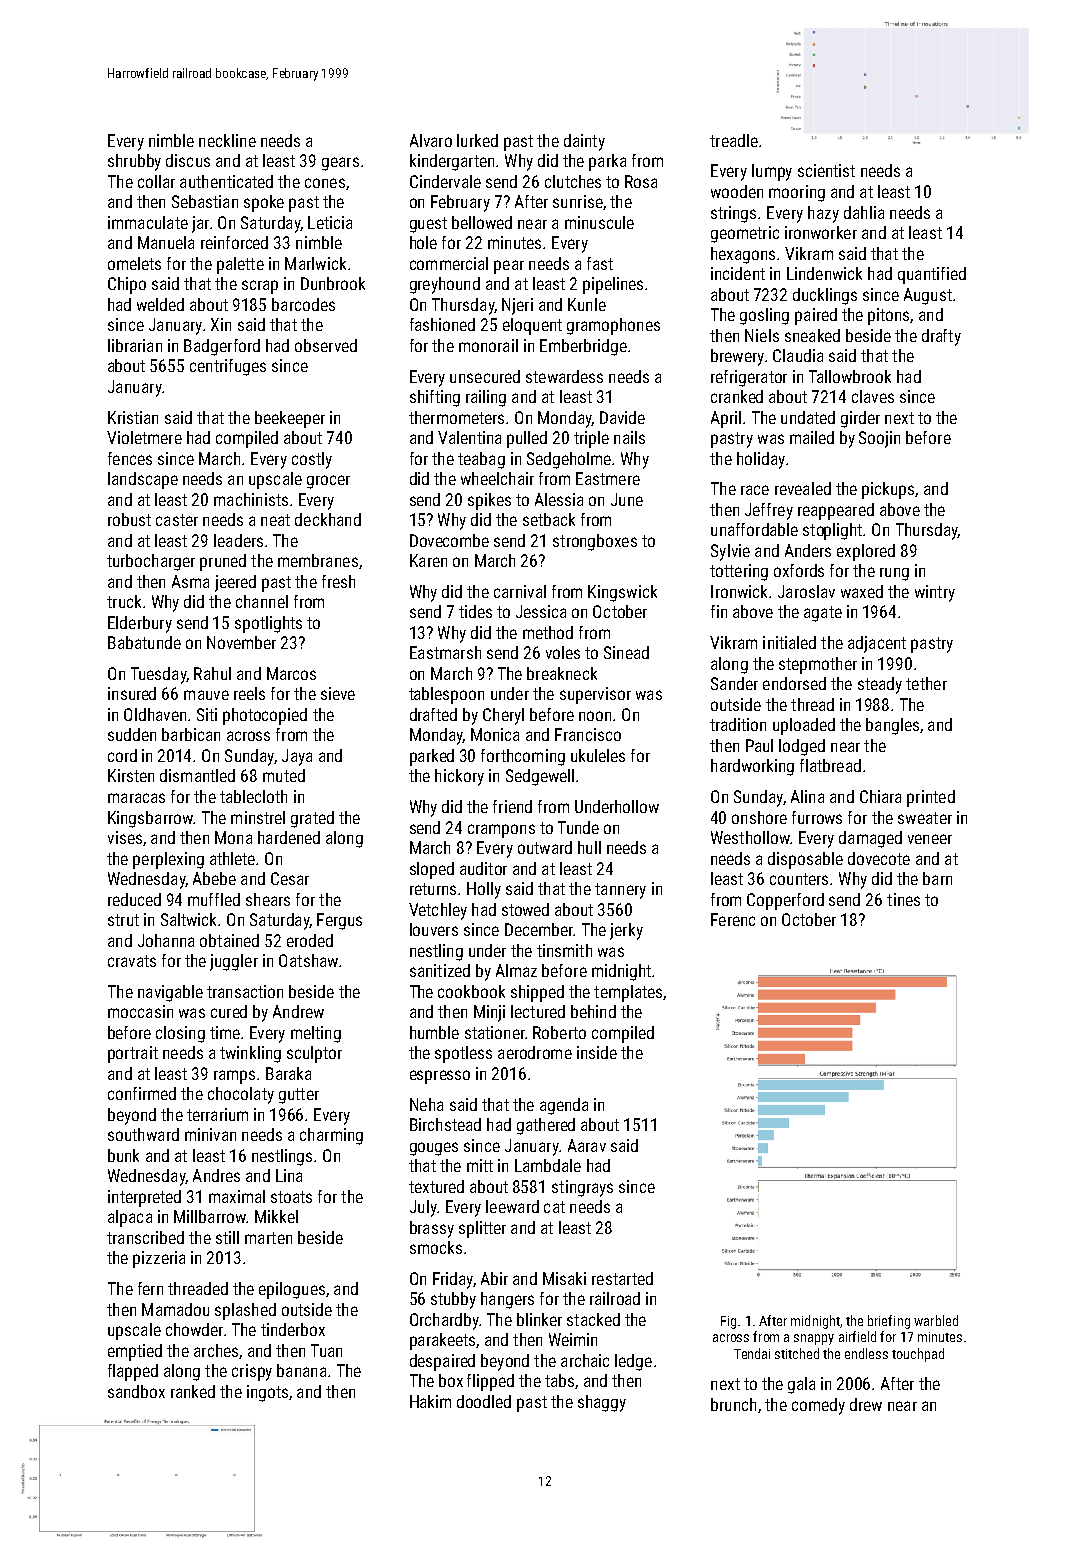 This screenshot has height=1559, width=1076. What do you see at coordinates (734, 140) in the screenshot?
I see `treadle` at bounding box center [734, 140].
